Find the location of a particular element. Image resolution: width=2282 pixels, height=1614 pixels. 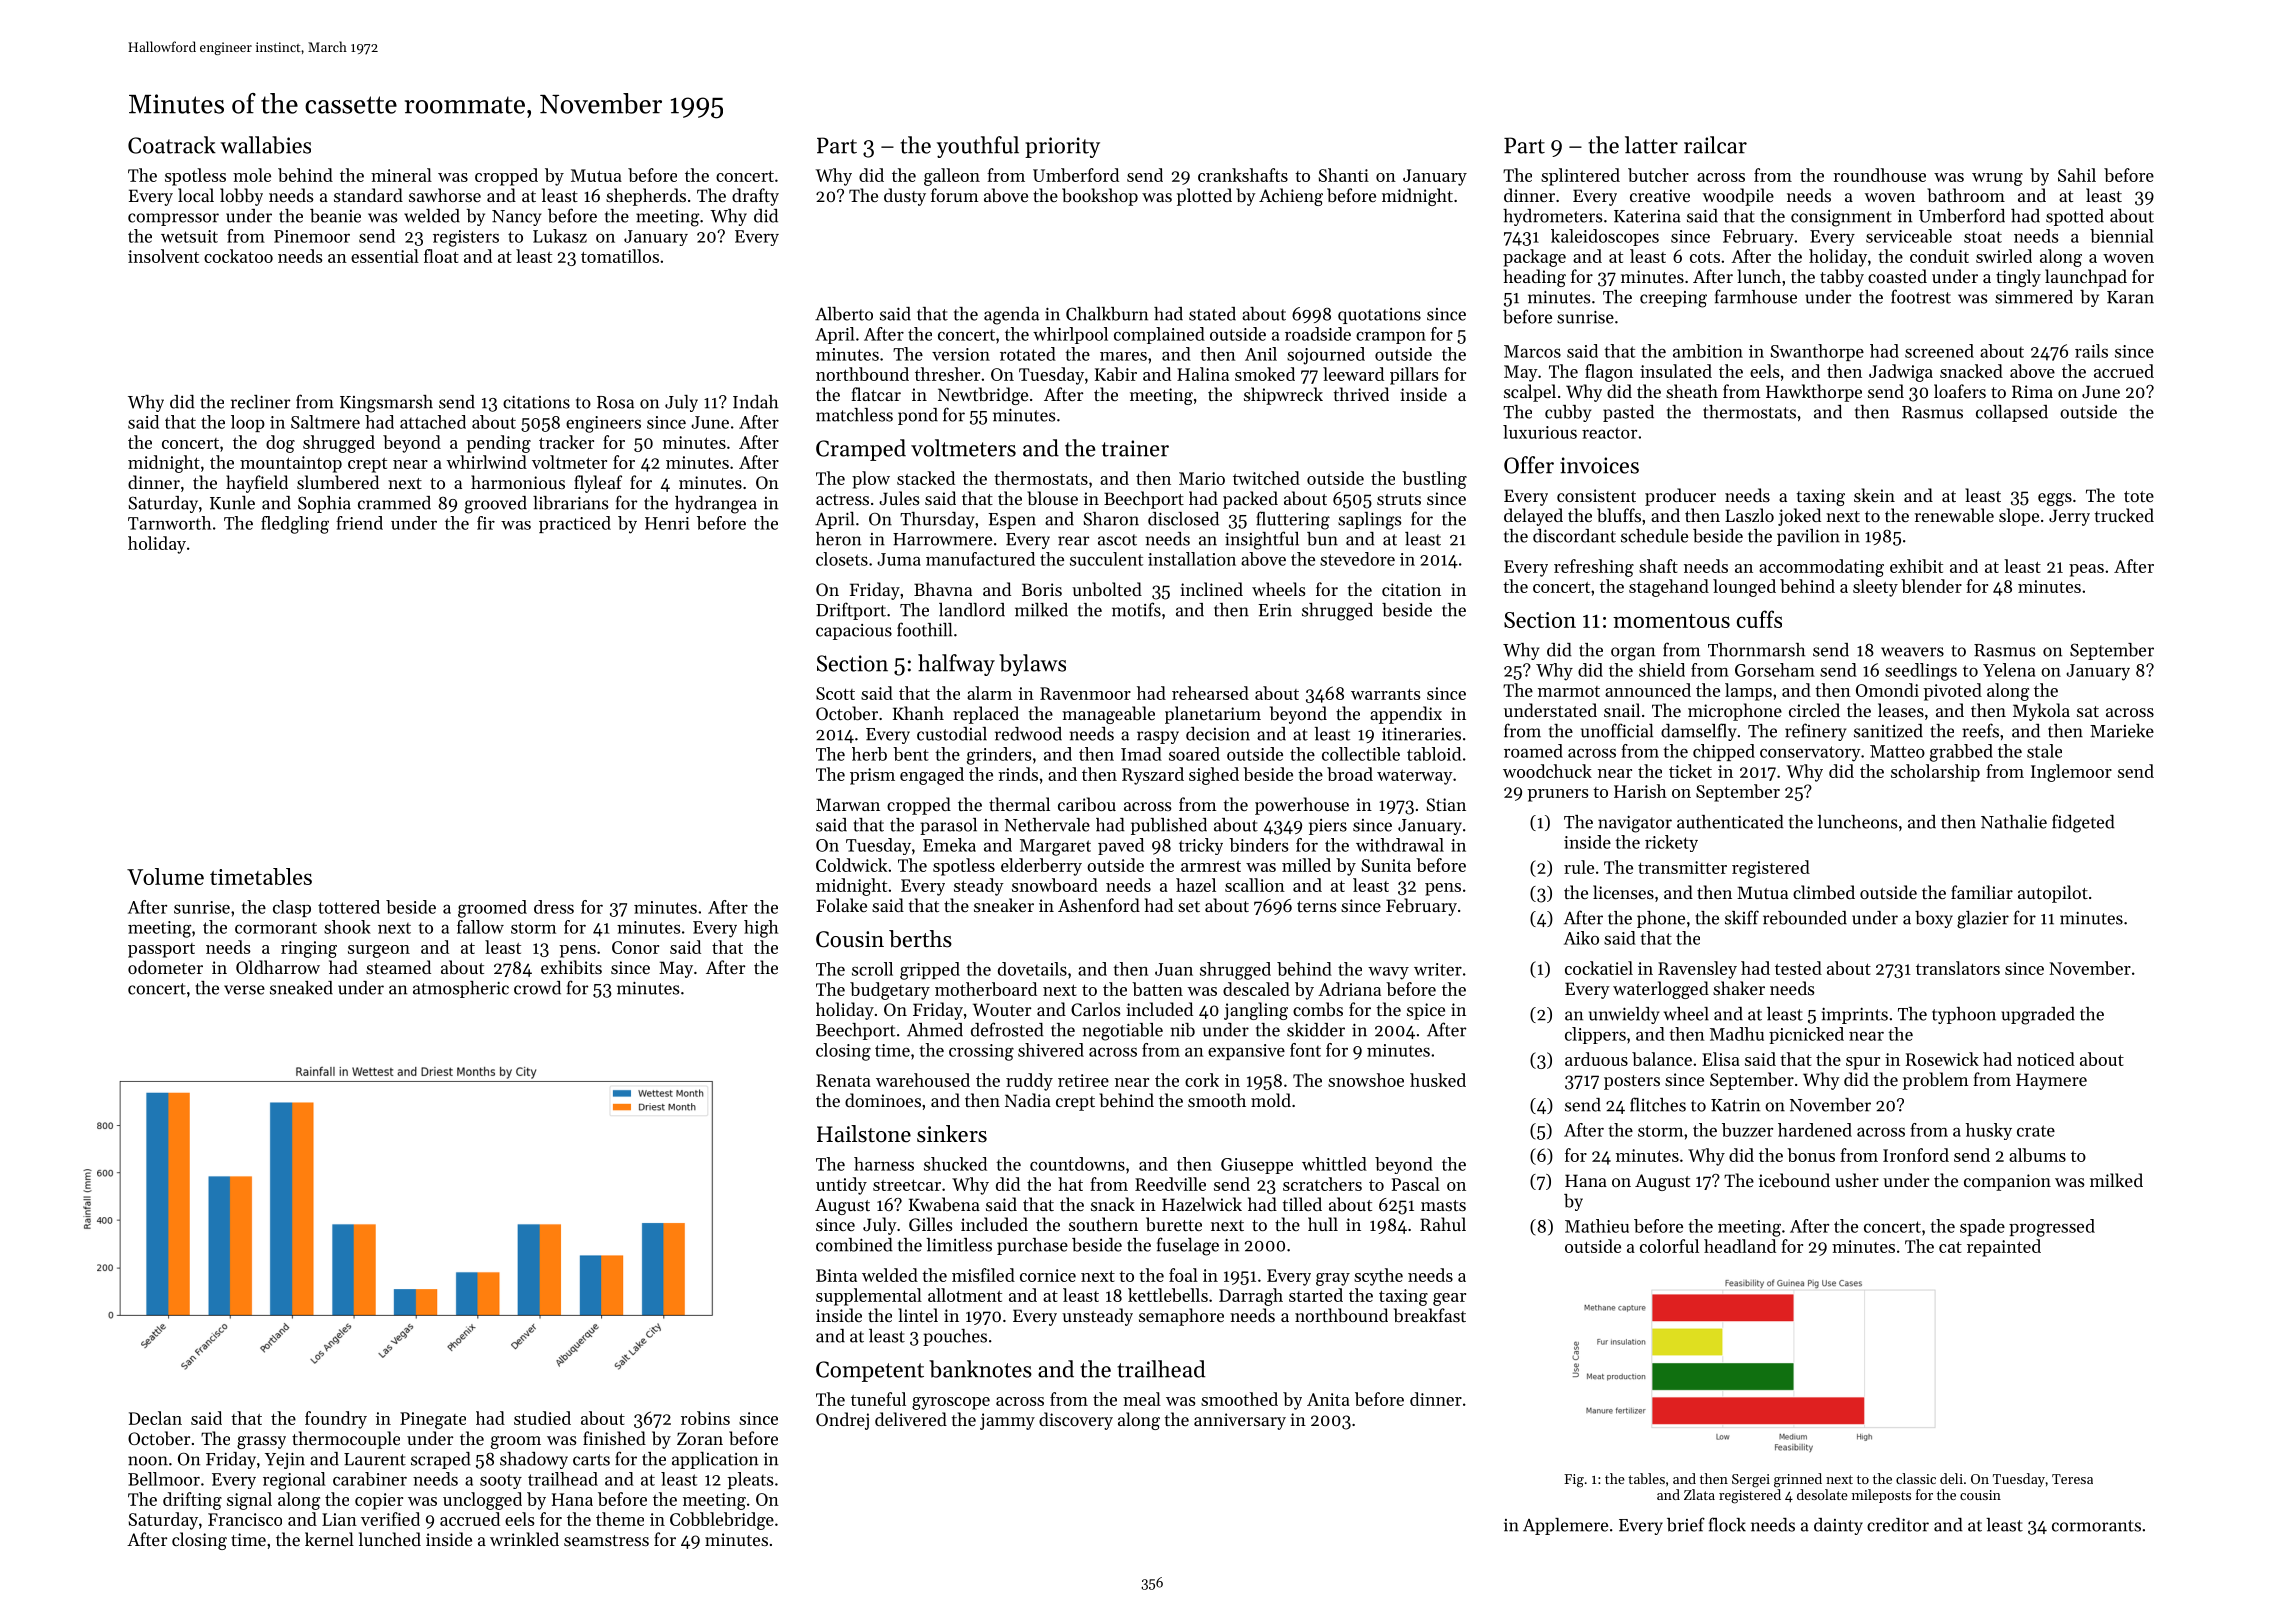

glazier is located at coordinates (1983, 920).
